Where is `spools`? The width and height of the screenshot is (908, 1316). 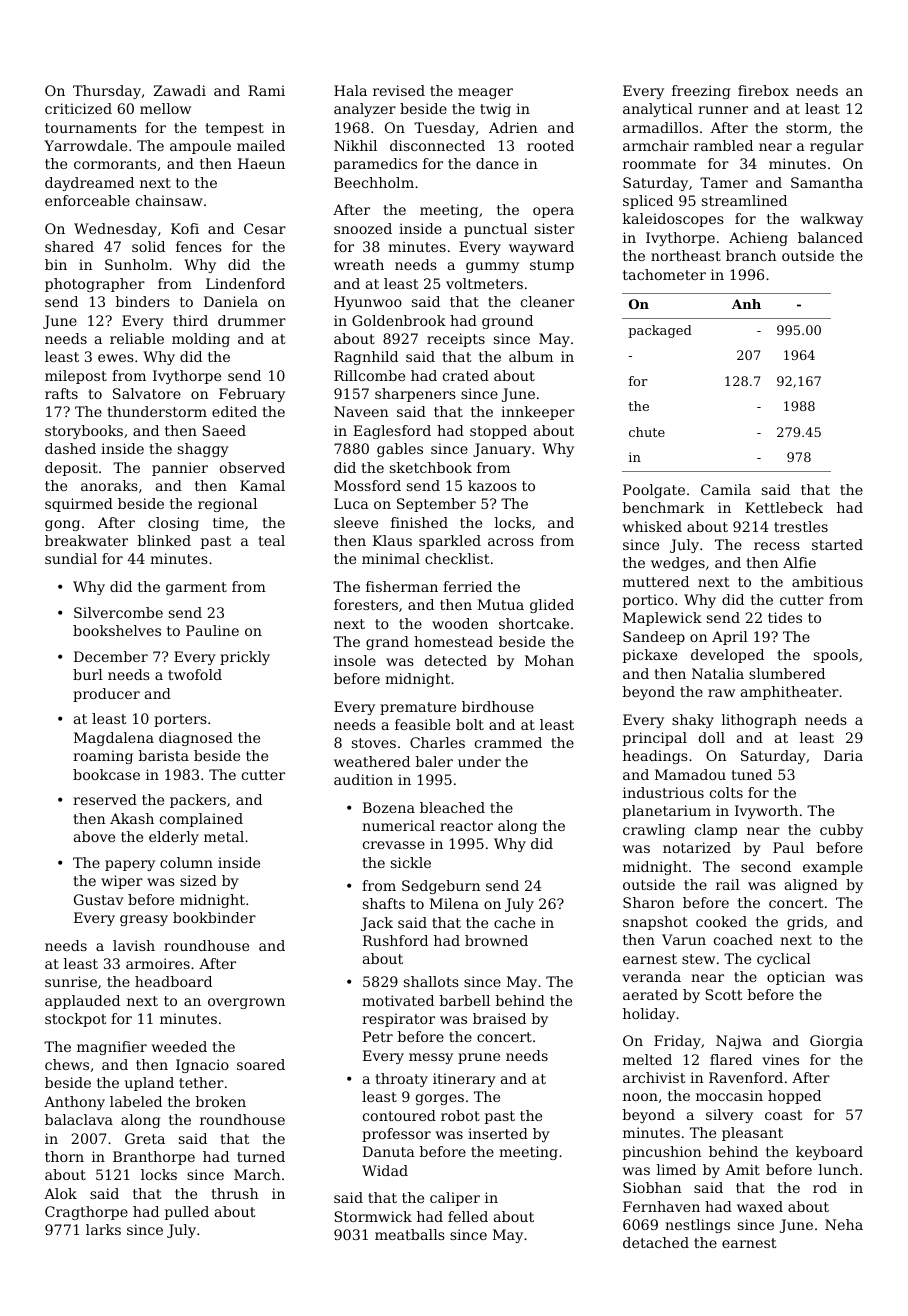
spools is located at coordinates (836, 656).
